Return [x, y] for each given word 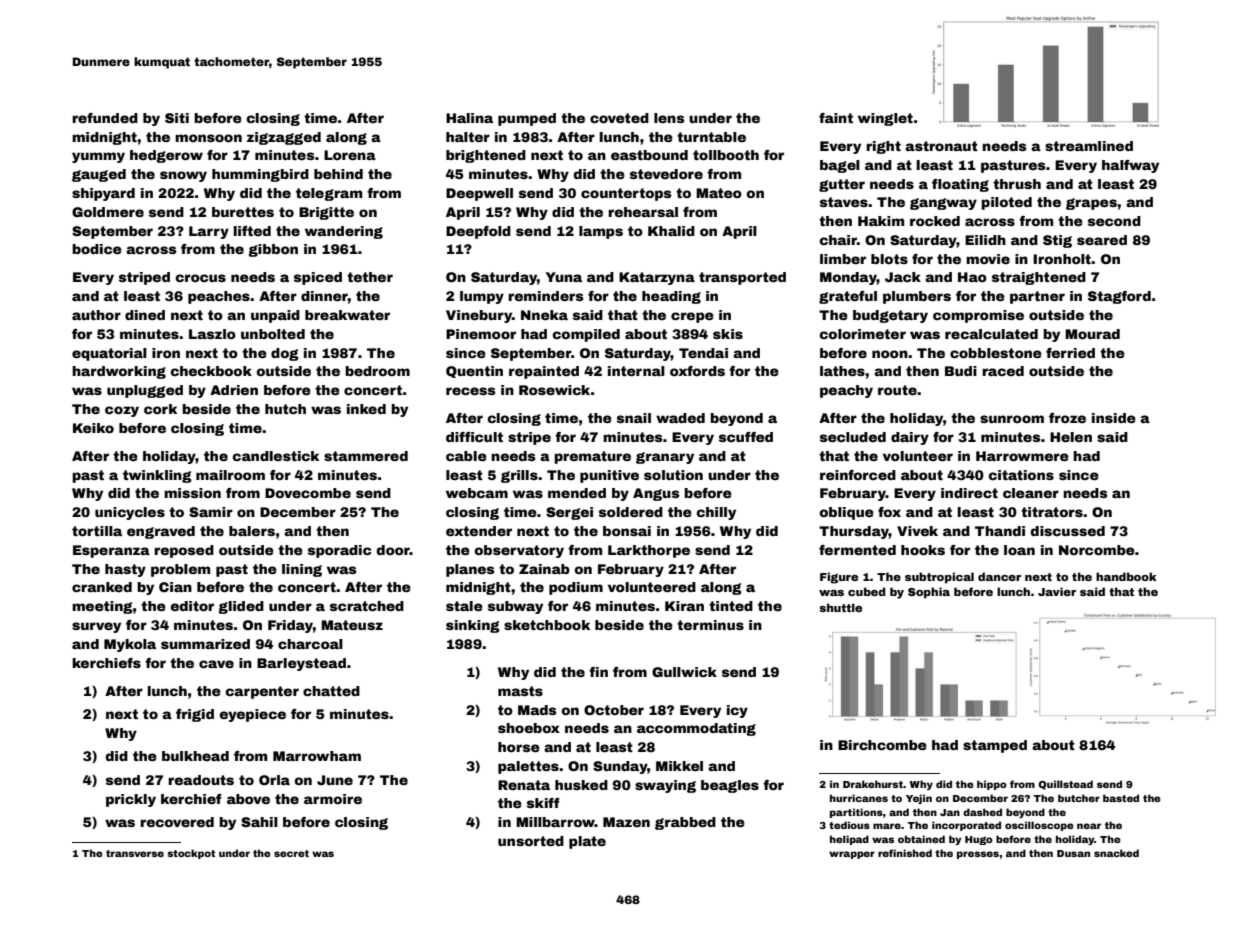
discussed [1067, 531]
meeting [102, 607]
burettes [243, 212]
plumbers [917, 297]
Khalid [671, 231]
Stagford [1119, 297]
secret [291, 853]
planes [470, 570]
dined [145, 315]
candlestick [275, 456]
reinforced [858, 475]
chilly [716, 513]
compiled [586, 335]
